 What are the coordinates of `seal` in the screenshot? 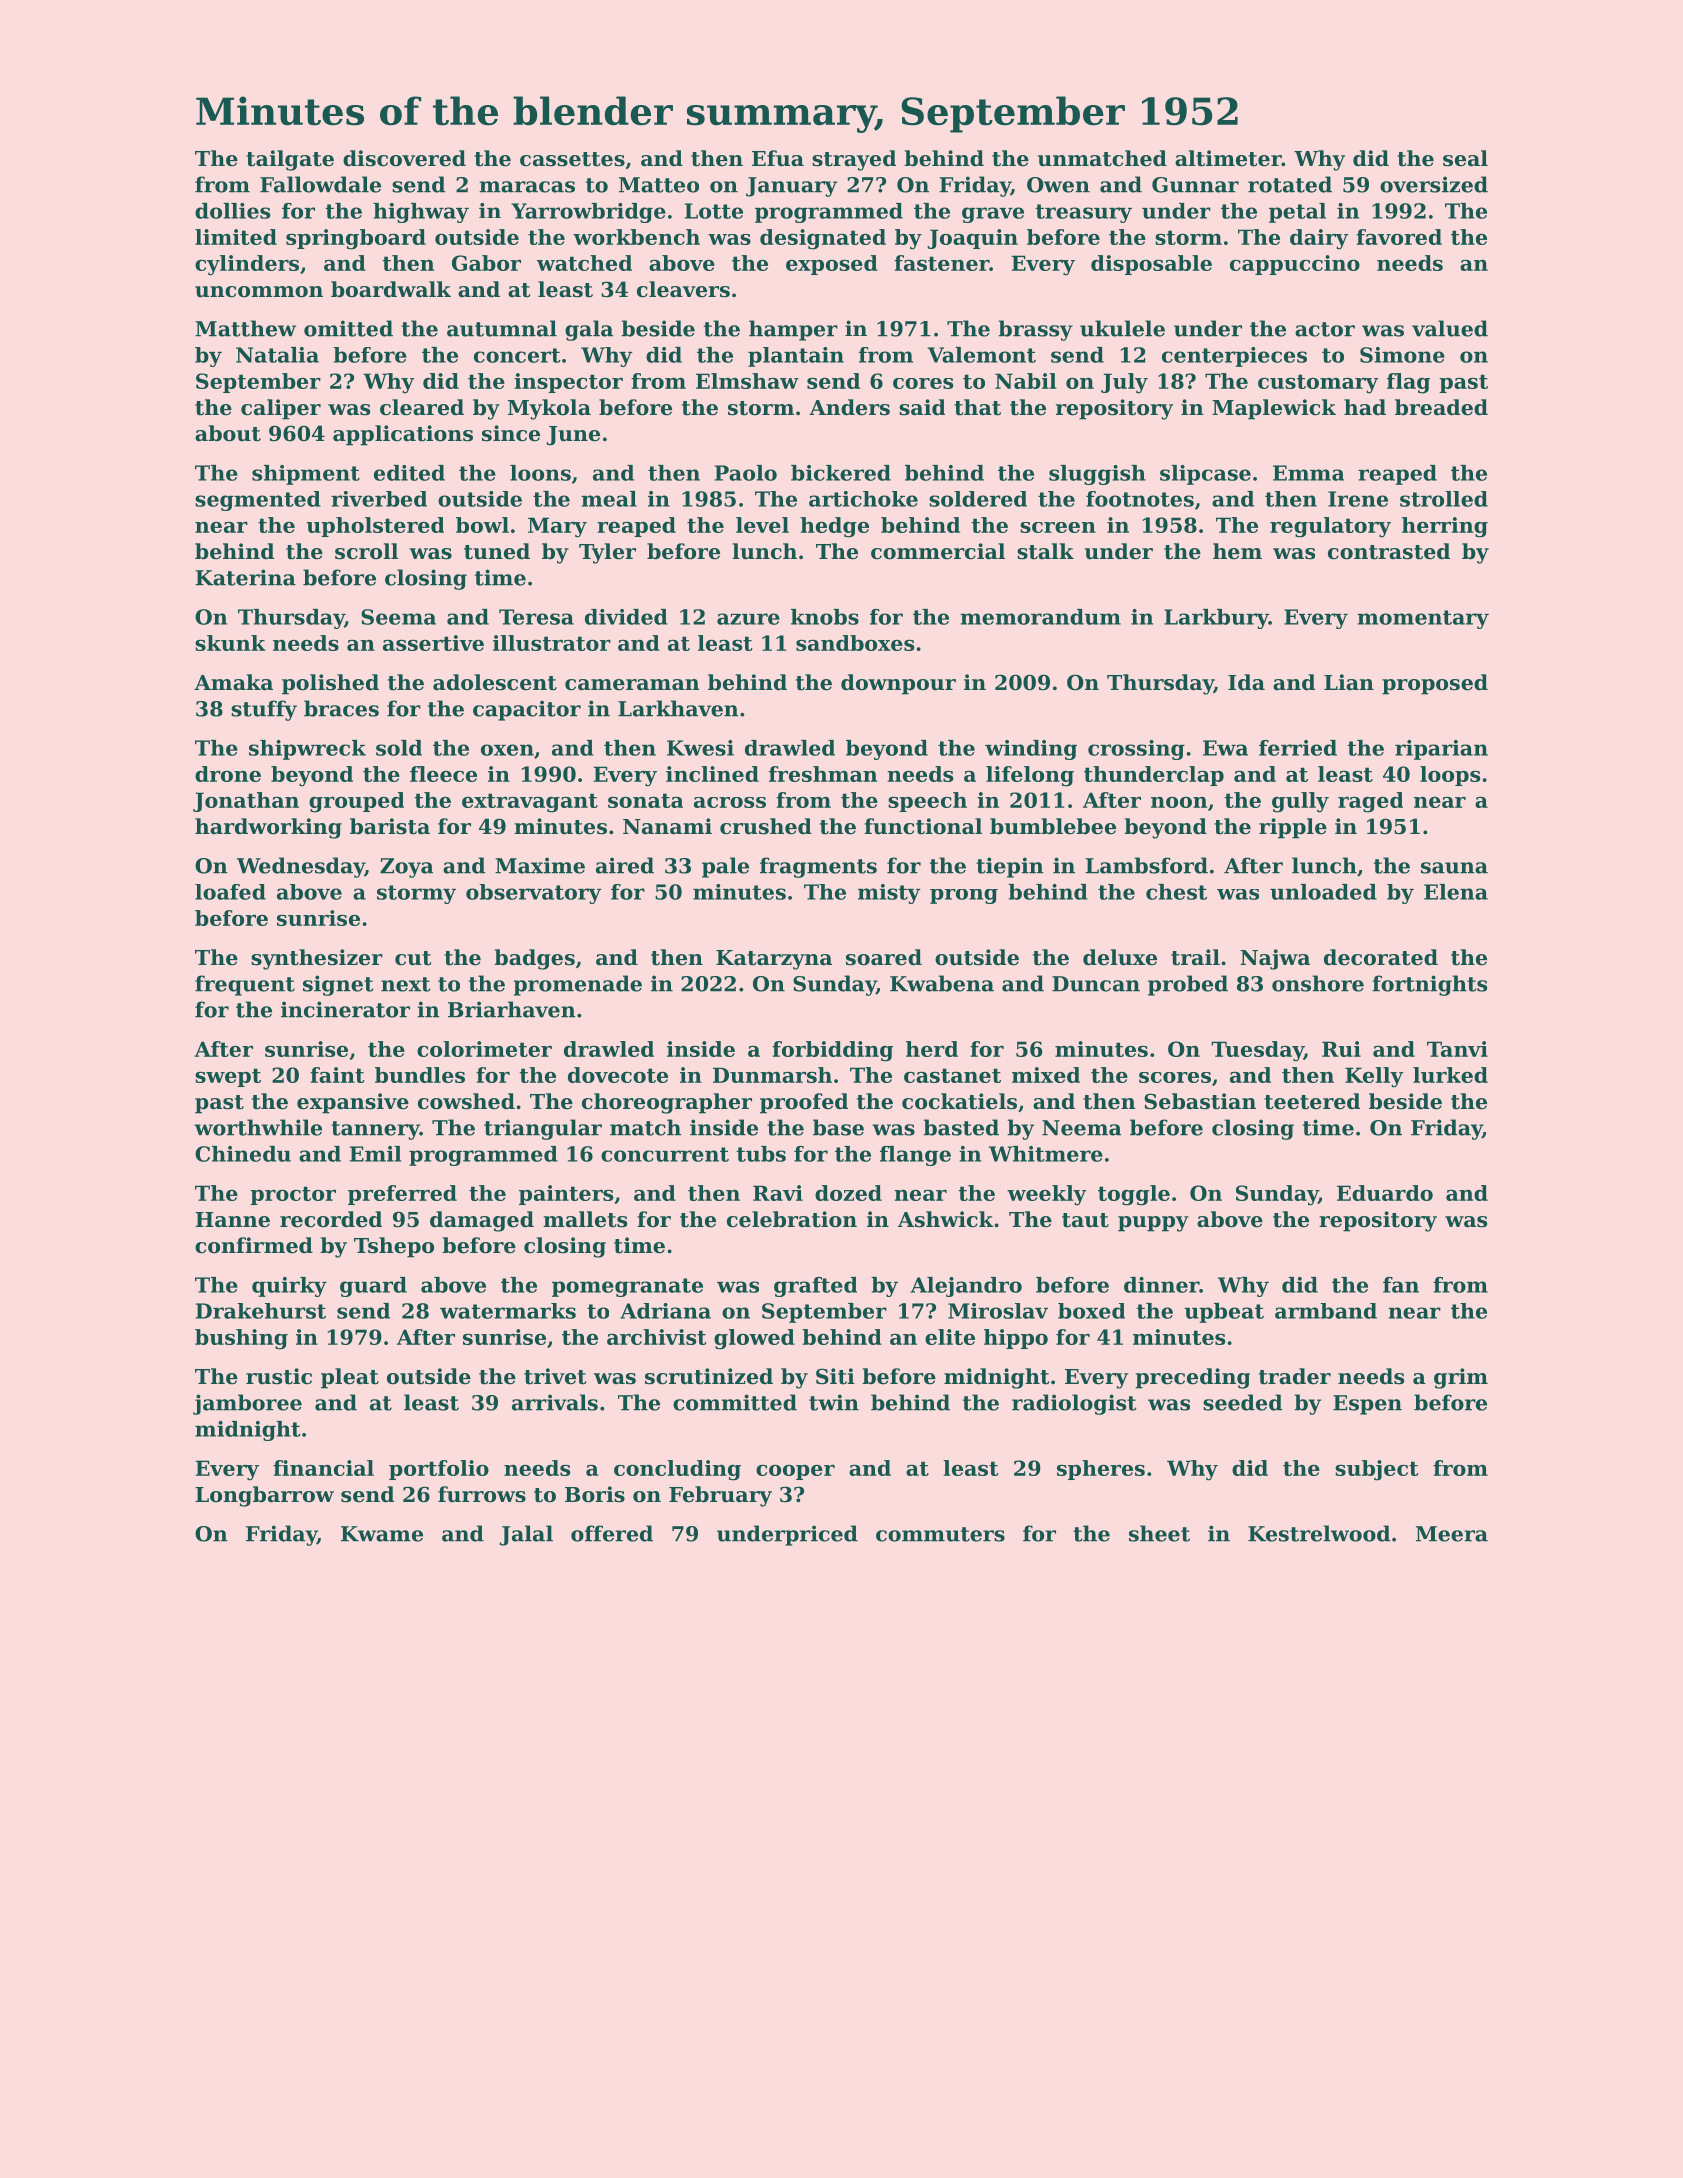 It's located at (1465, 158).
